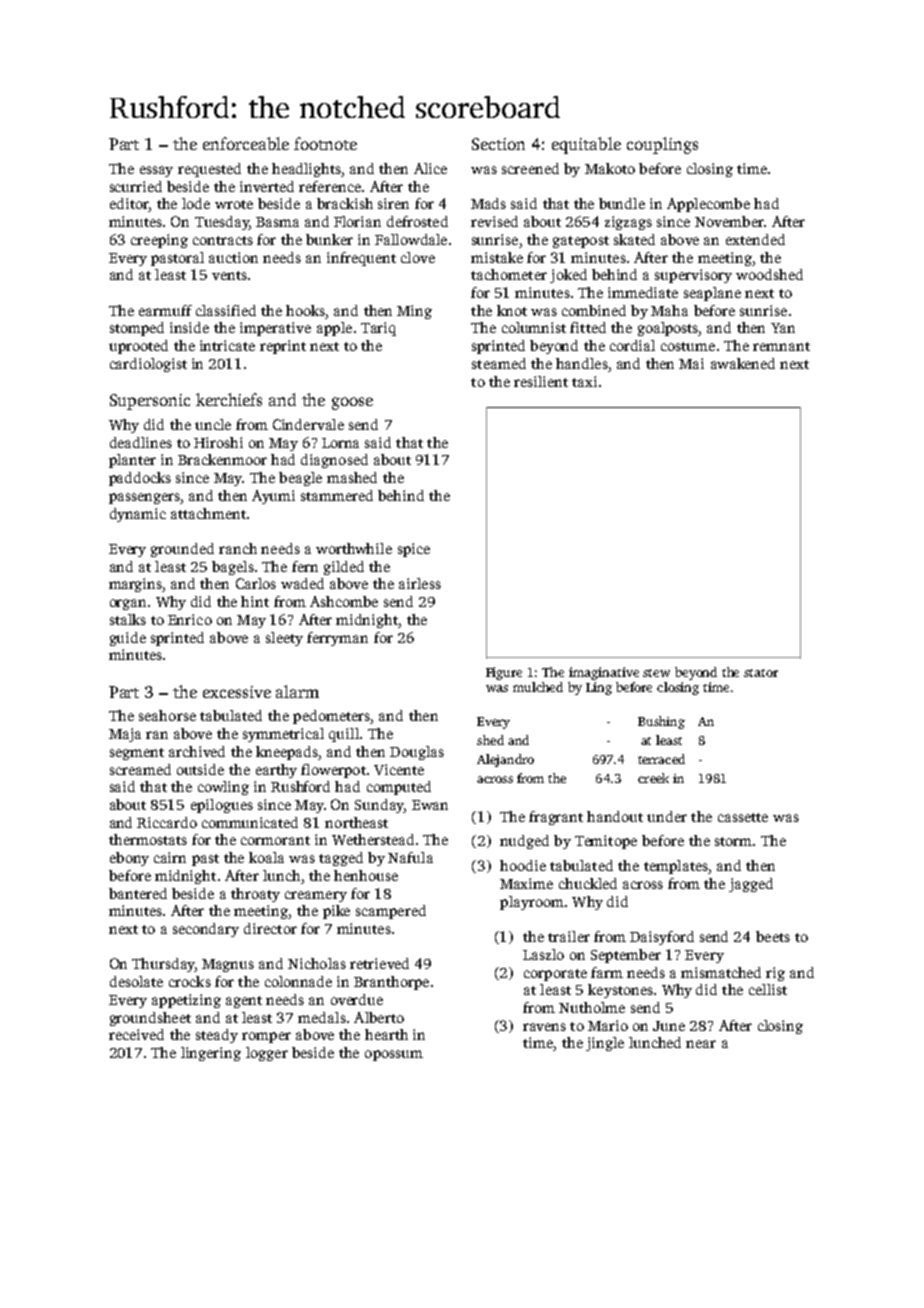 This image has width=924, height=1308. What do you see at coordinates (337, 495) in the image?
I see `stammered` at bounding box center [337, 495].
